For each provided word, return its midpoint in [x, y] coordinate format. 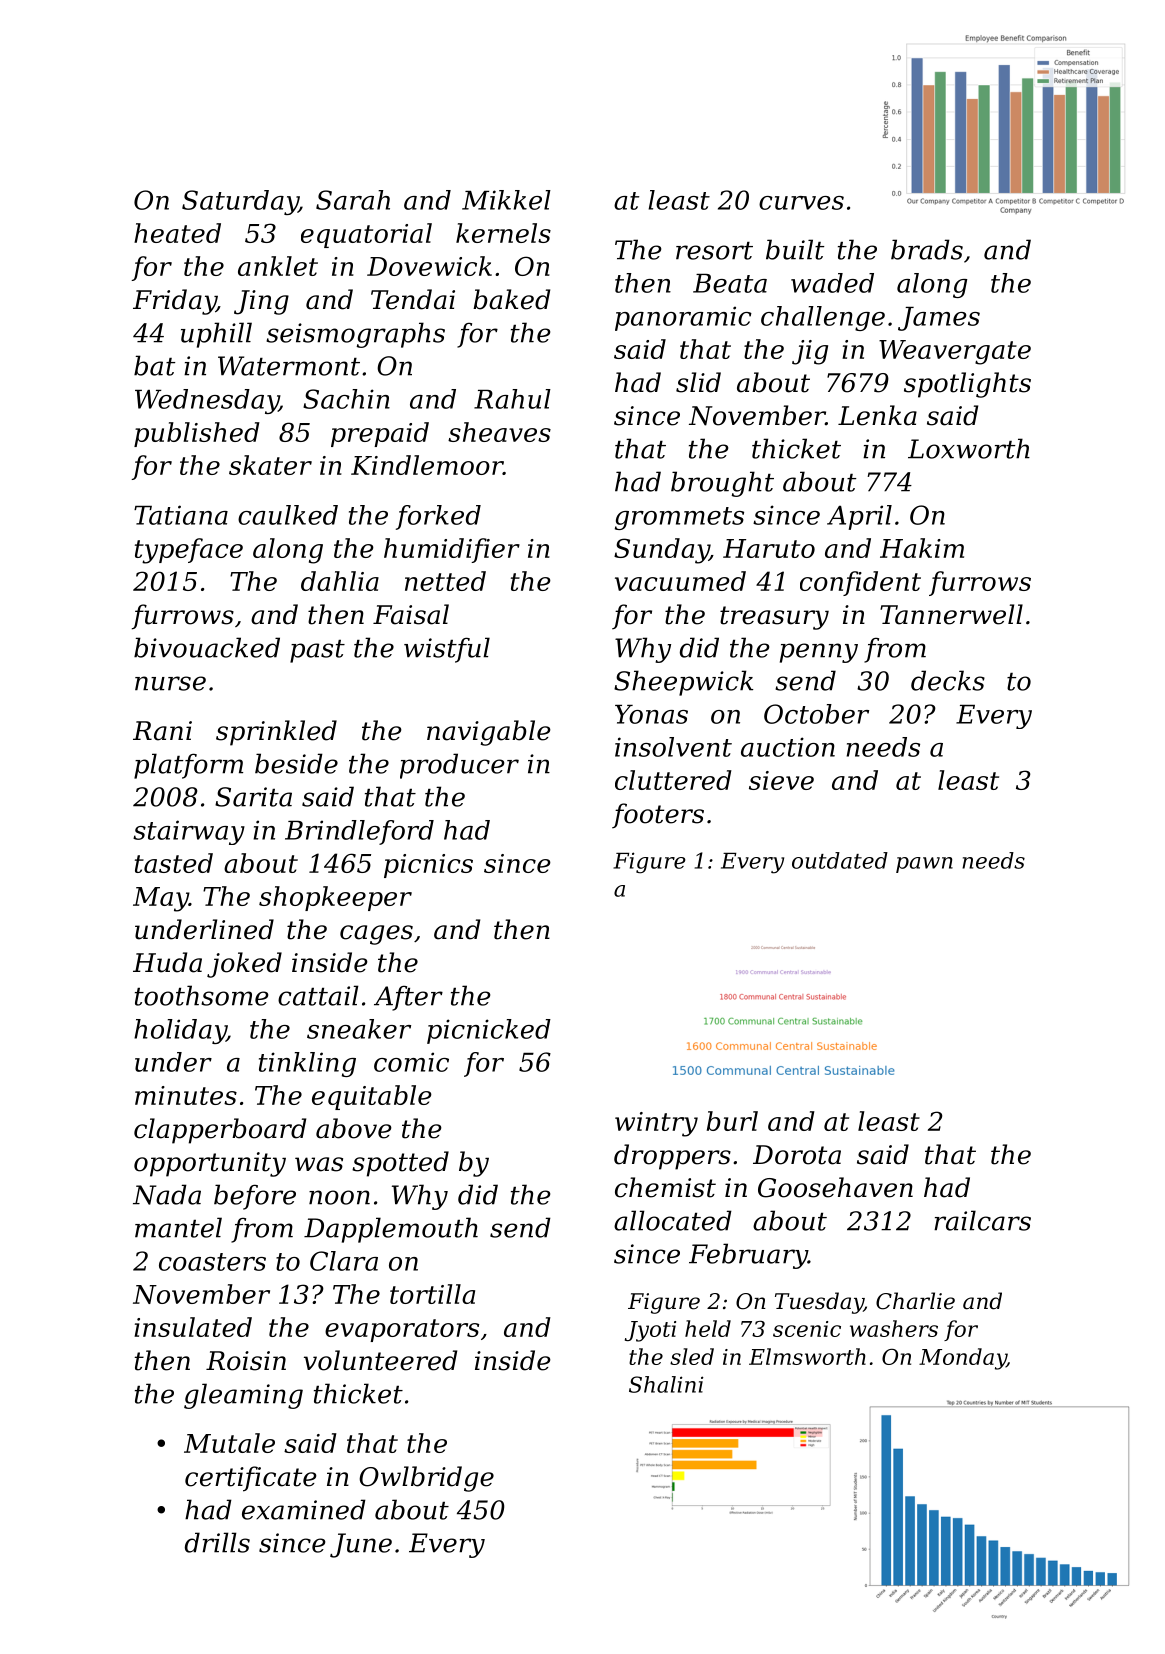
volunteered [380, 1360]
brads [927, 249]
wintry [656, 1124]
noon [339, 1197]
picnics [428, 866]
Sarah [353, 200]
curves [801, 203]
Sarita [253, 797]
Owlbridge [426, 1479]
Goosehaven [835, 1187]
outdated [840, 860]
